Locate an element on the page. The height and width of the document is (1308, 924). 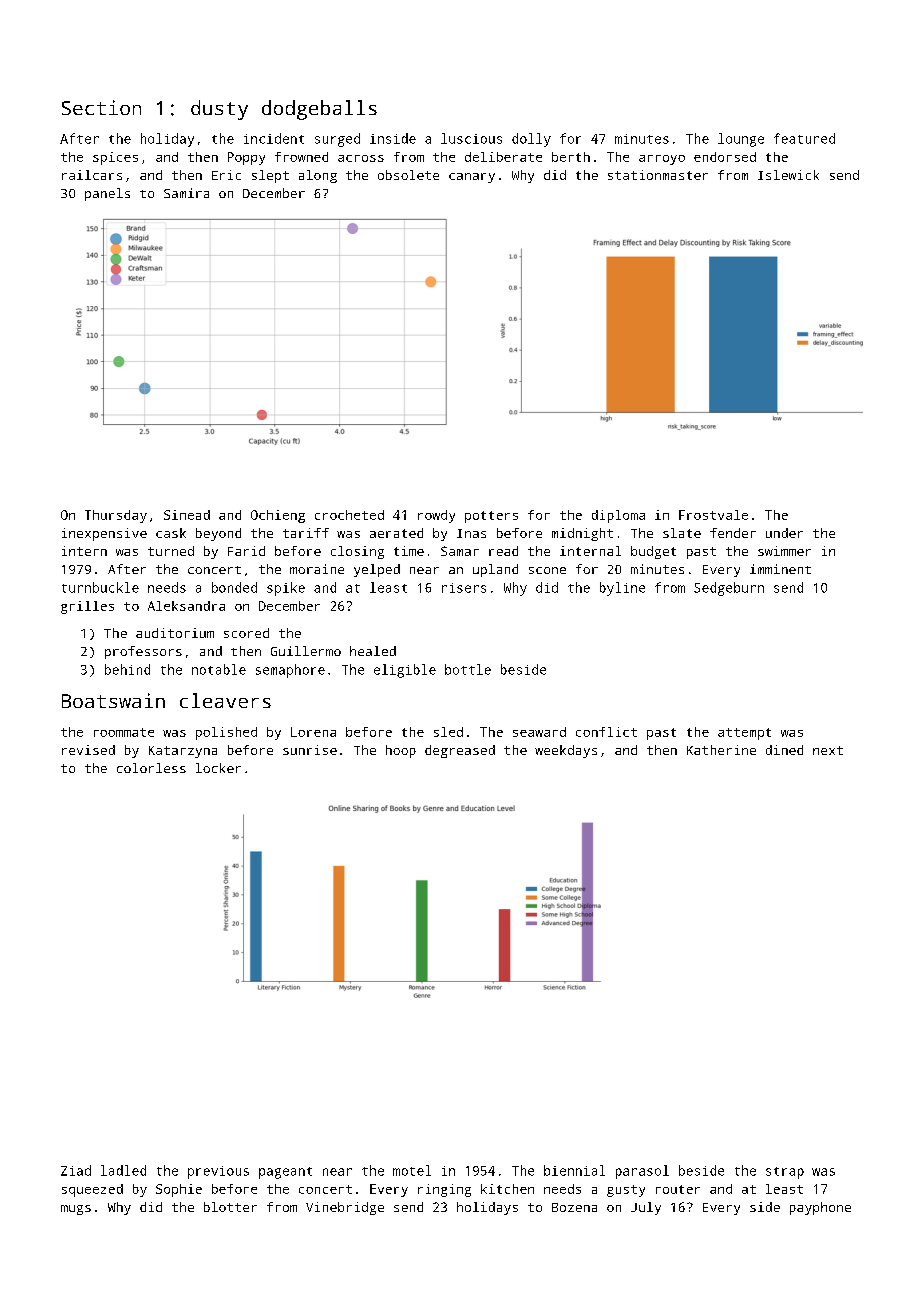
motel is located at coordinates (412, 1170).
